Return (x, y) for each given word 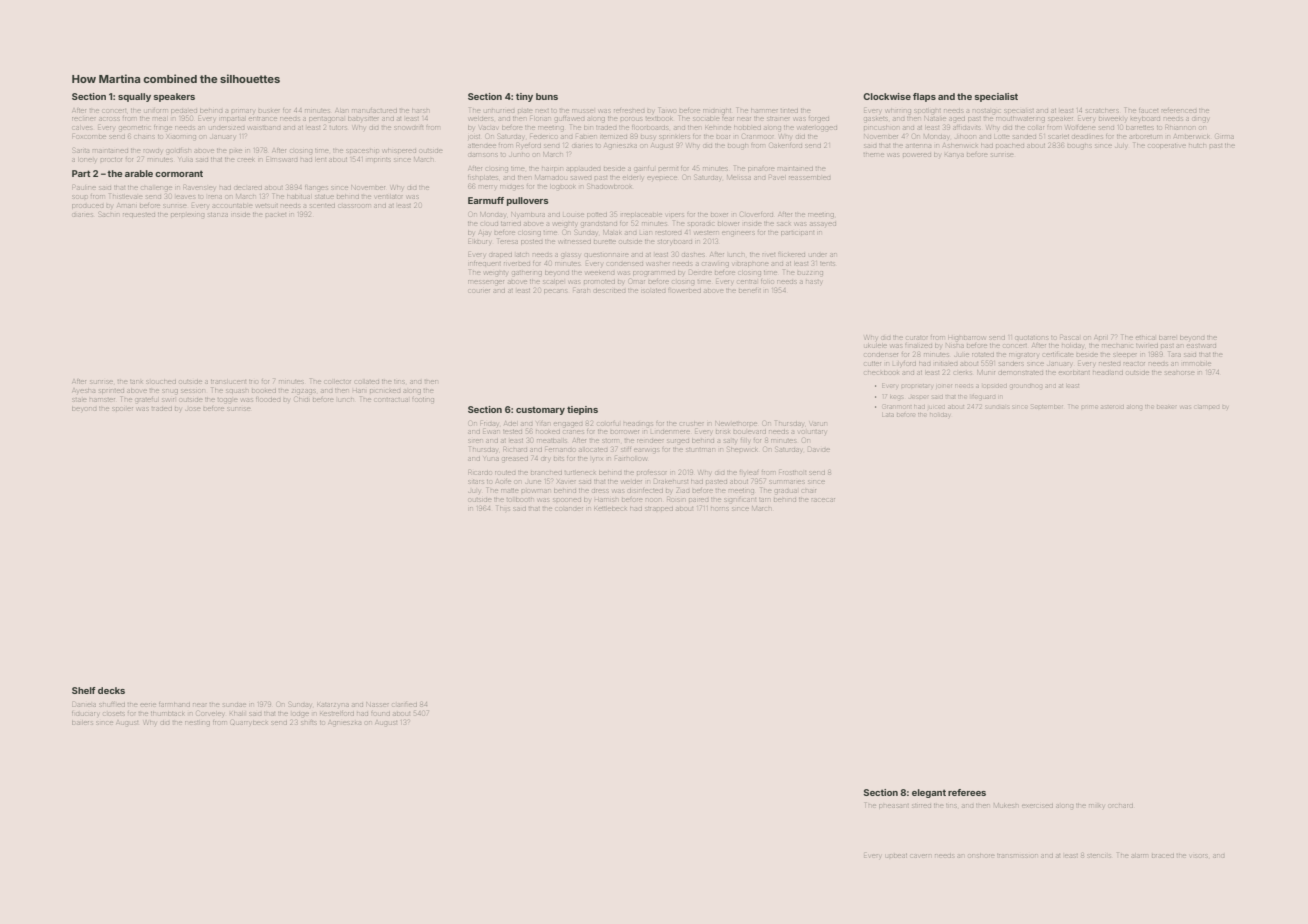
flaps (924, 97)
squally (134, 97)
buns (547, 96)
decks (111, 690)
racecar (823, 500)
